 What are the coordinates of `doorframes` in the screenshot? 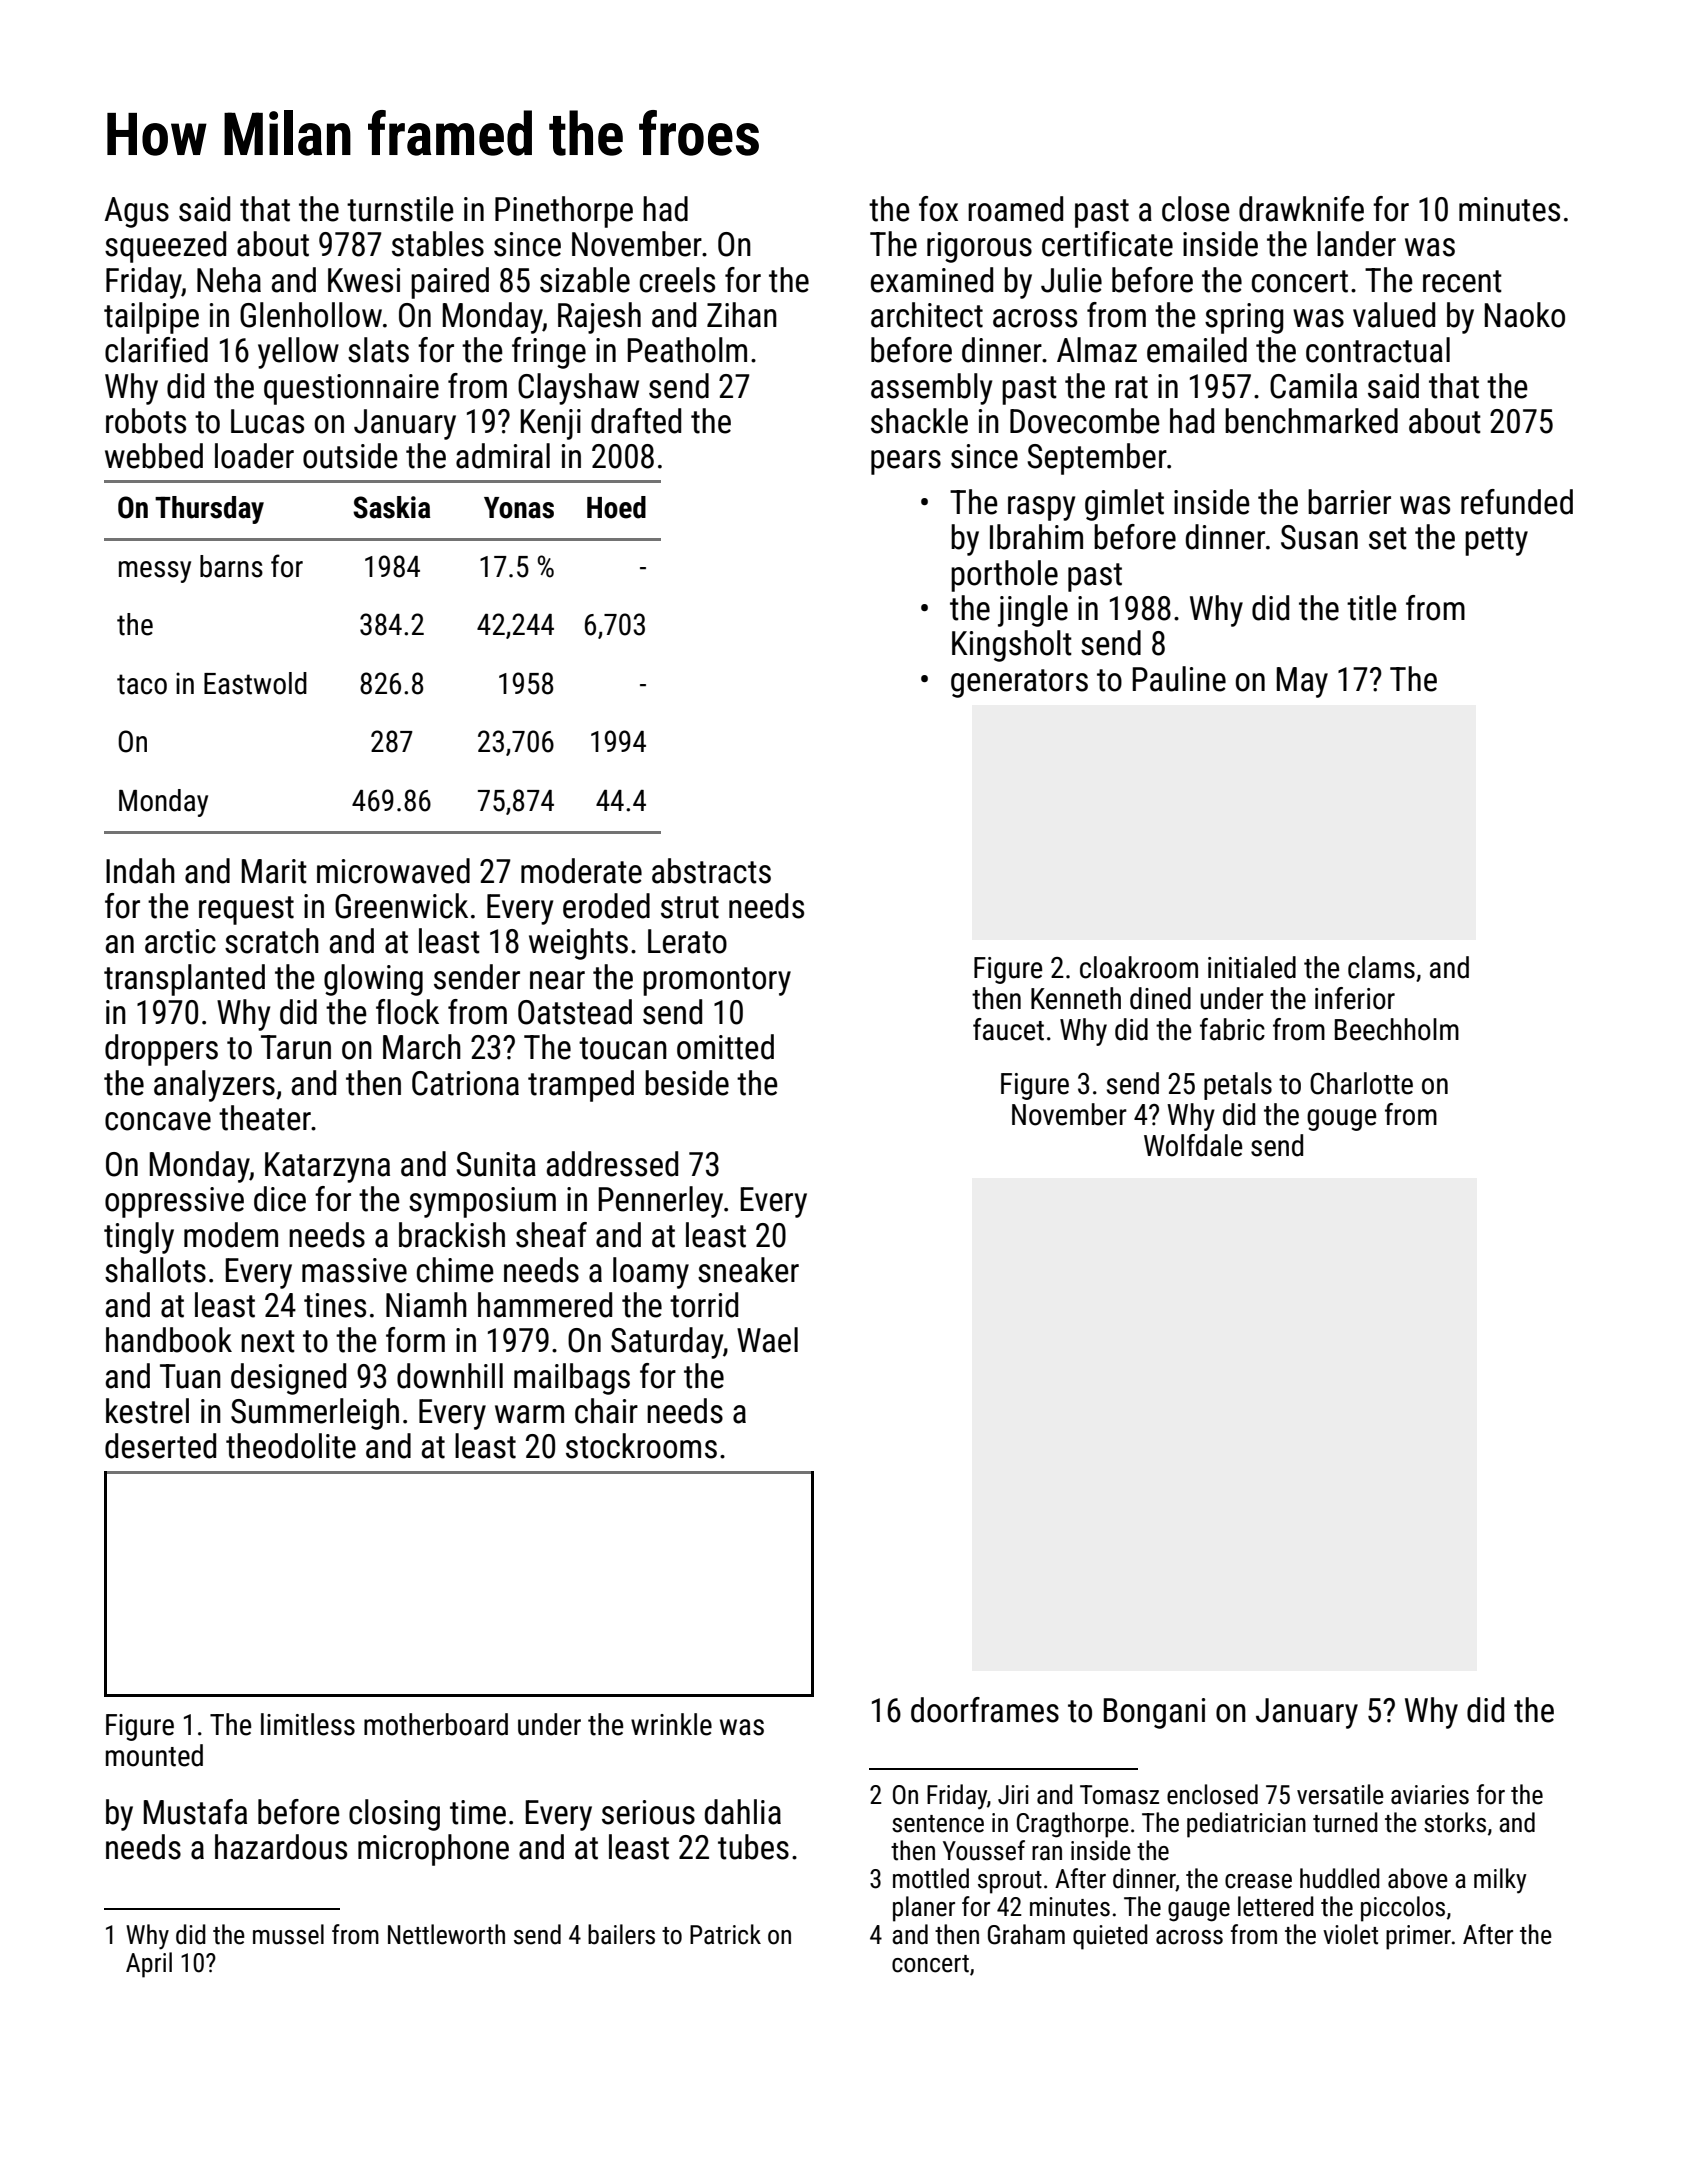 It's located at (985, 1710).
